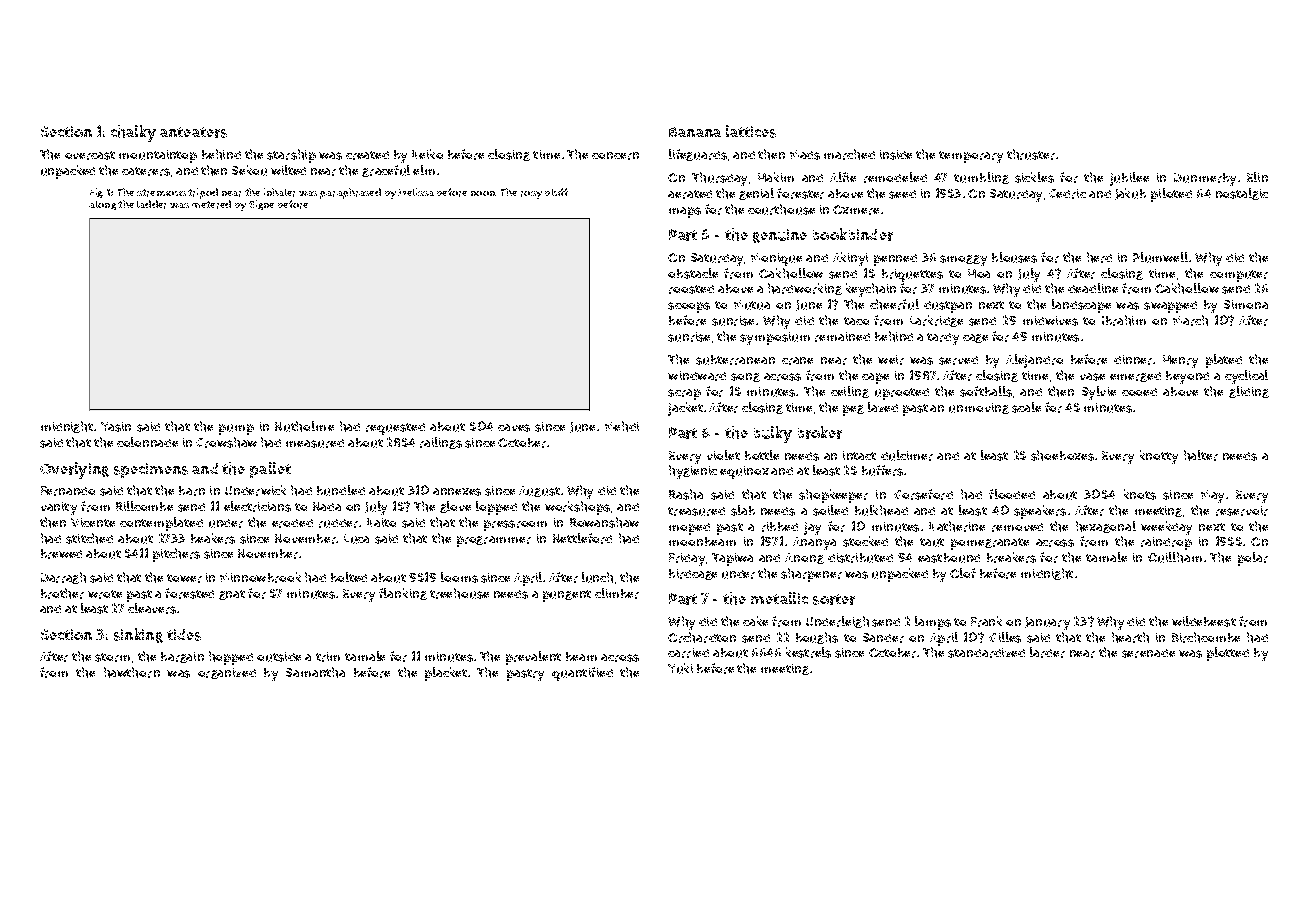  What do you see at coordinates (291, 156) in the document?
I see `starship` at bounding box center [291, 156].
